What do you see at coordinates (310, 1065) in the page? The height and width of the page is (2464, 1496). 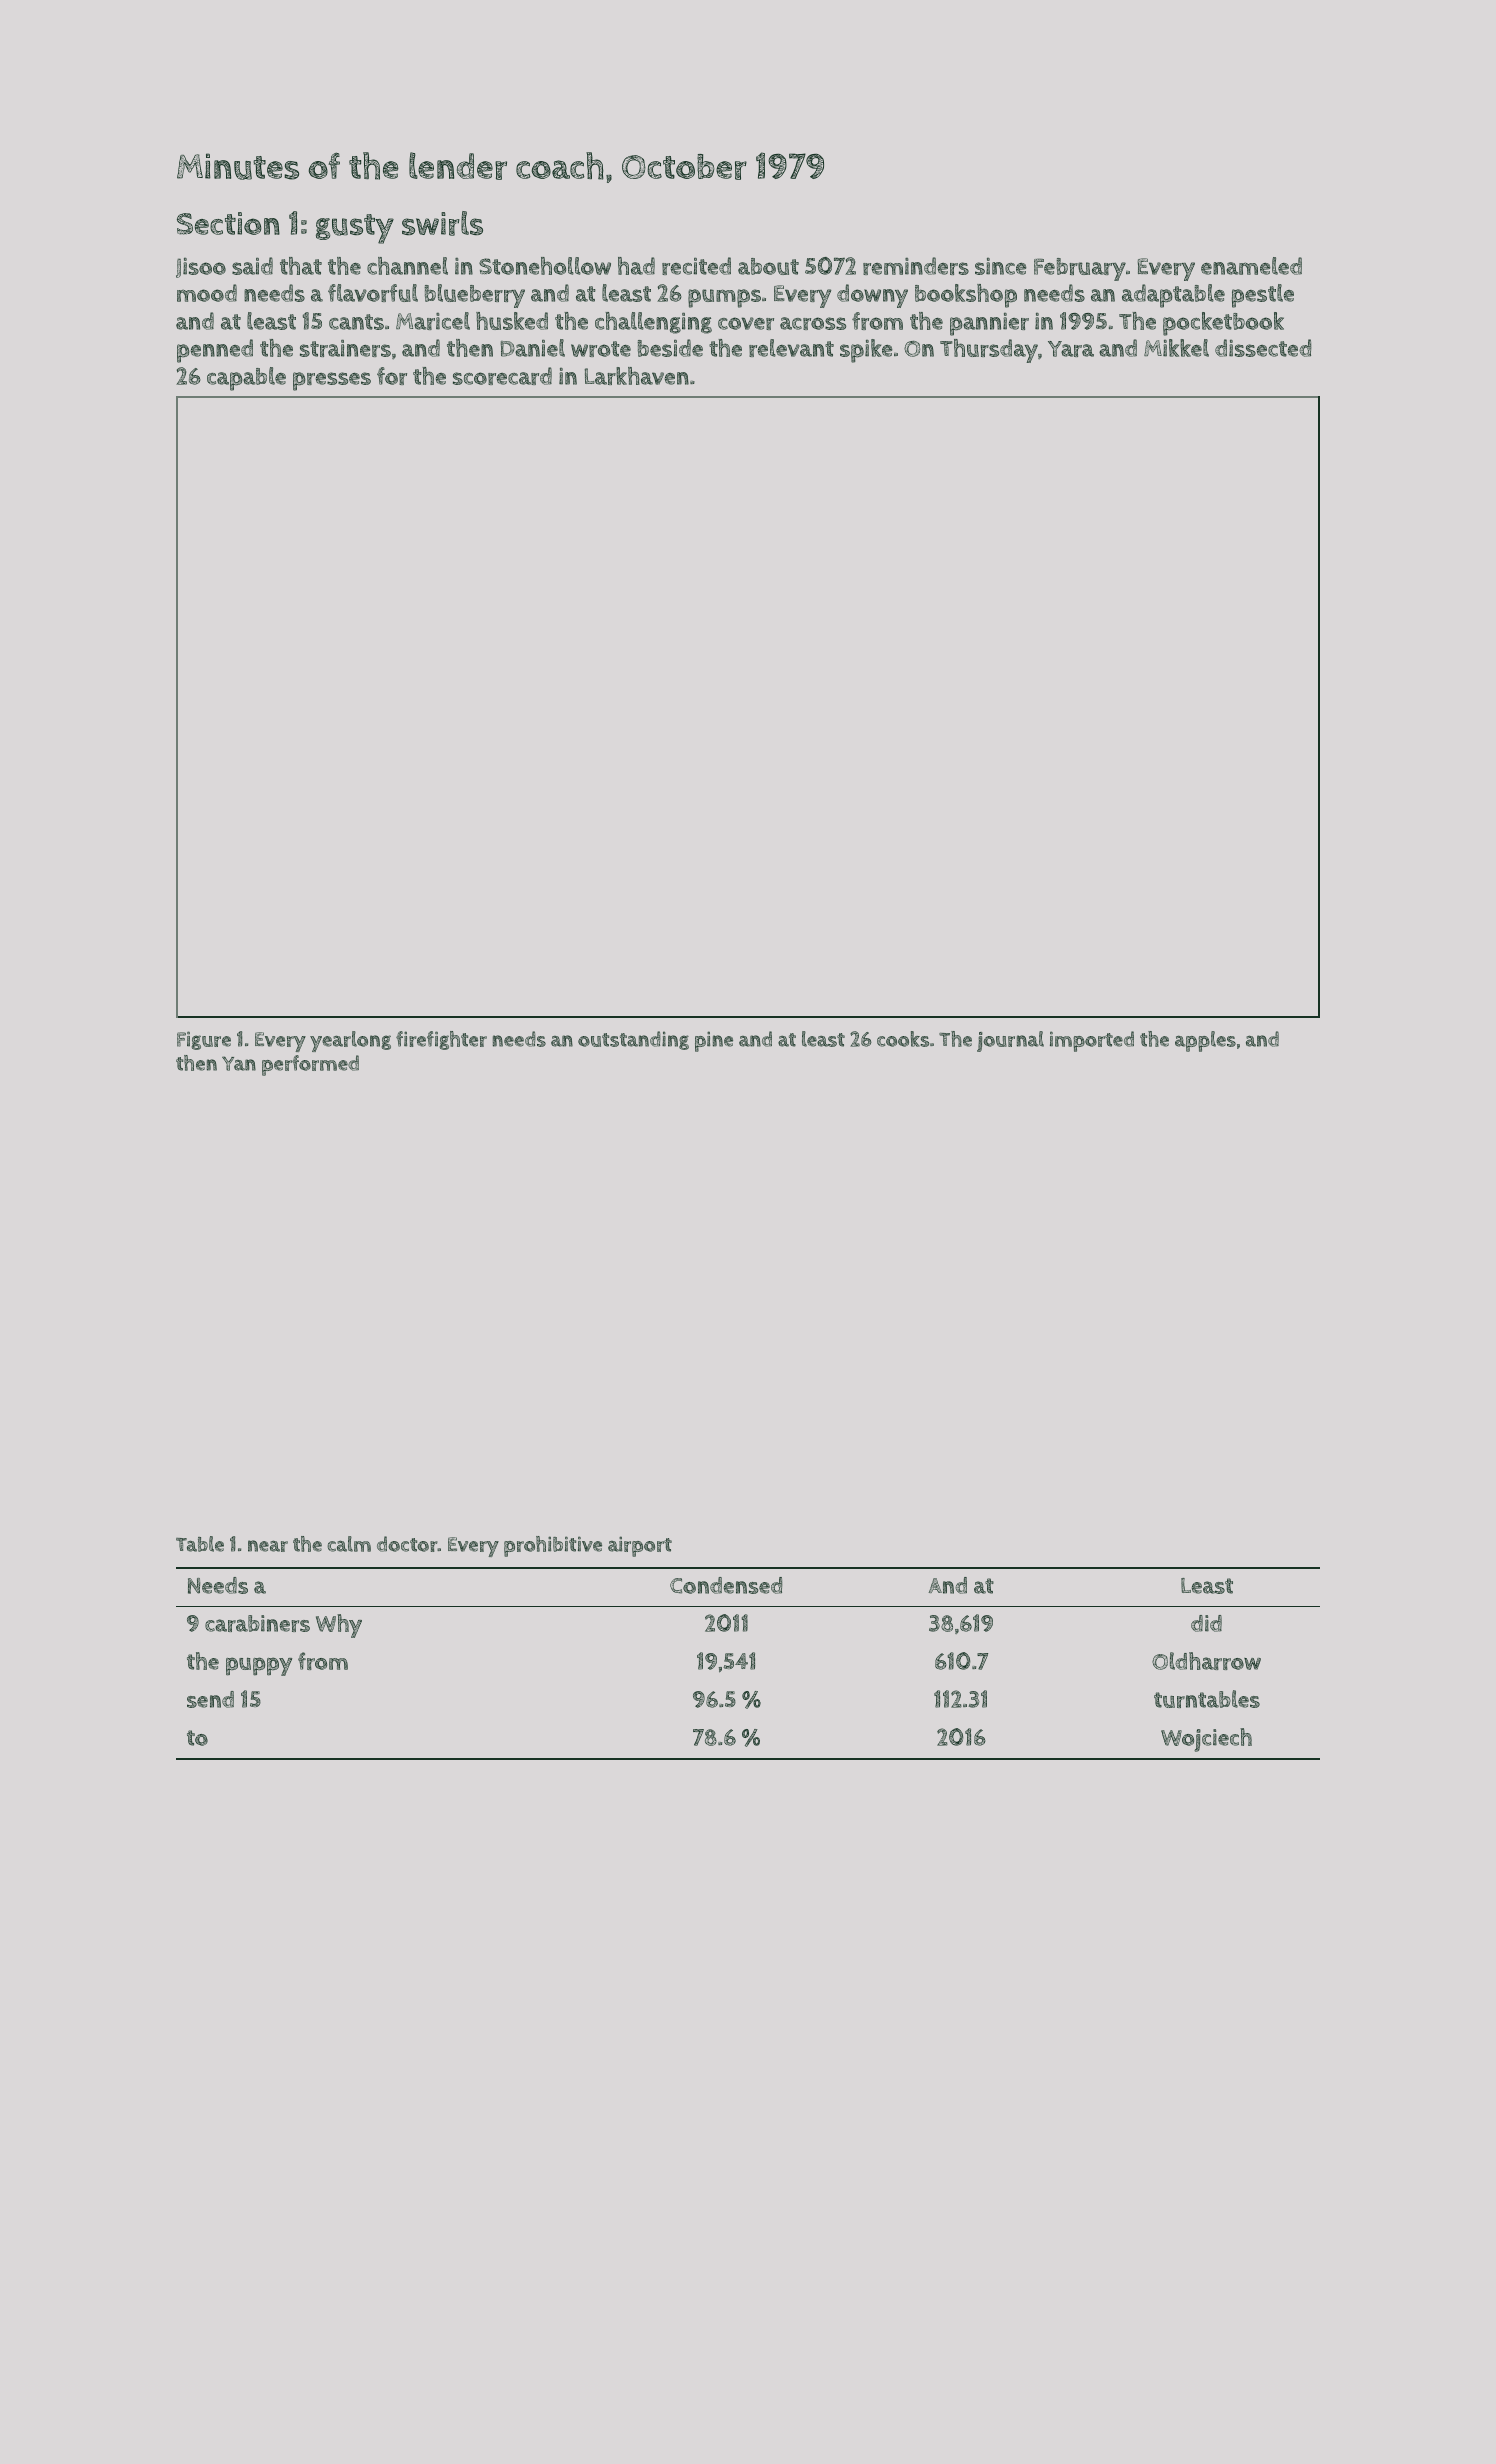 I see `performed` at bounding box center [310, 1065].
